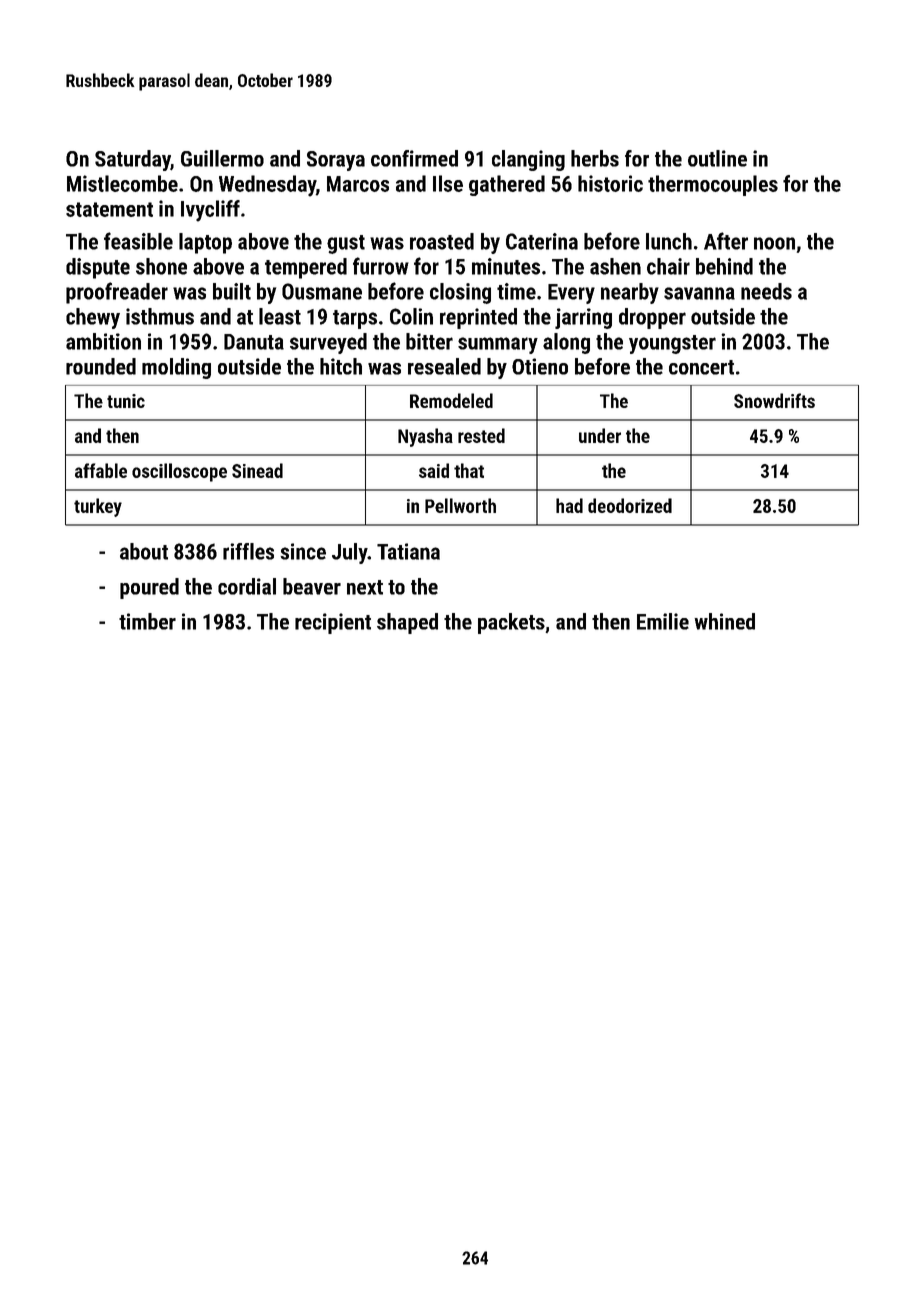 This document has width=924, height=1314. Describe the element at coordinates (610, 183) in the document. I see `historic` at that location.
